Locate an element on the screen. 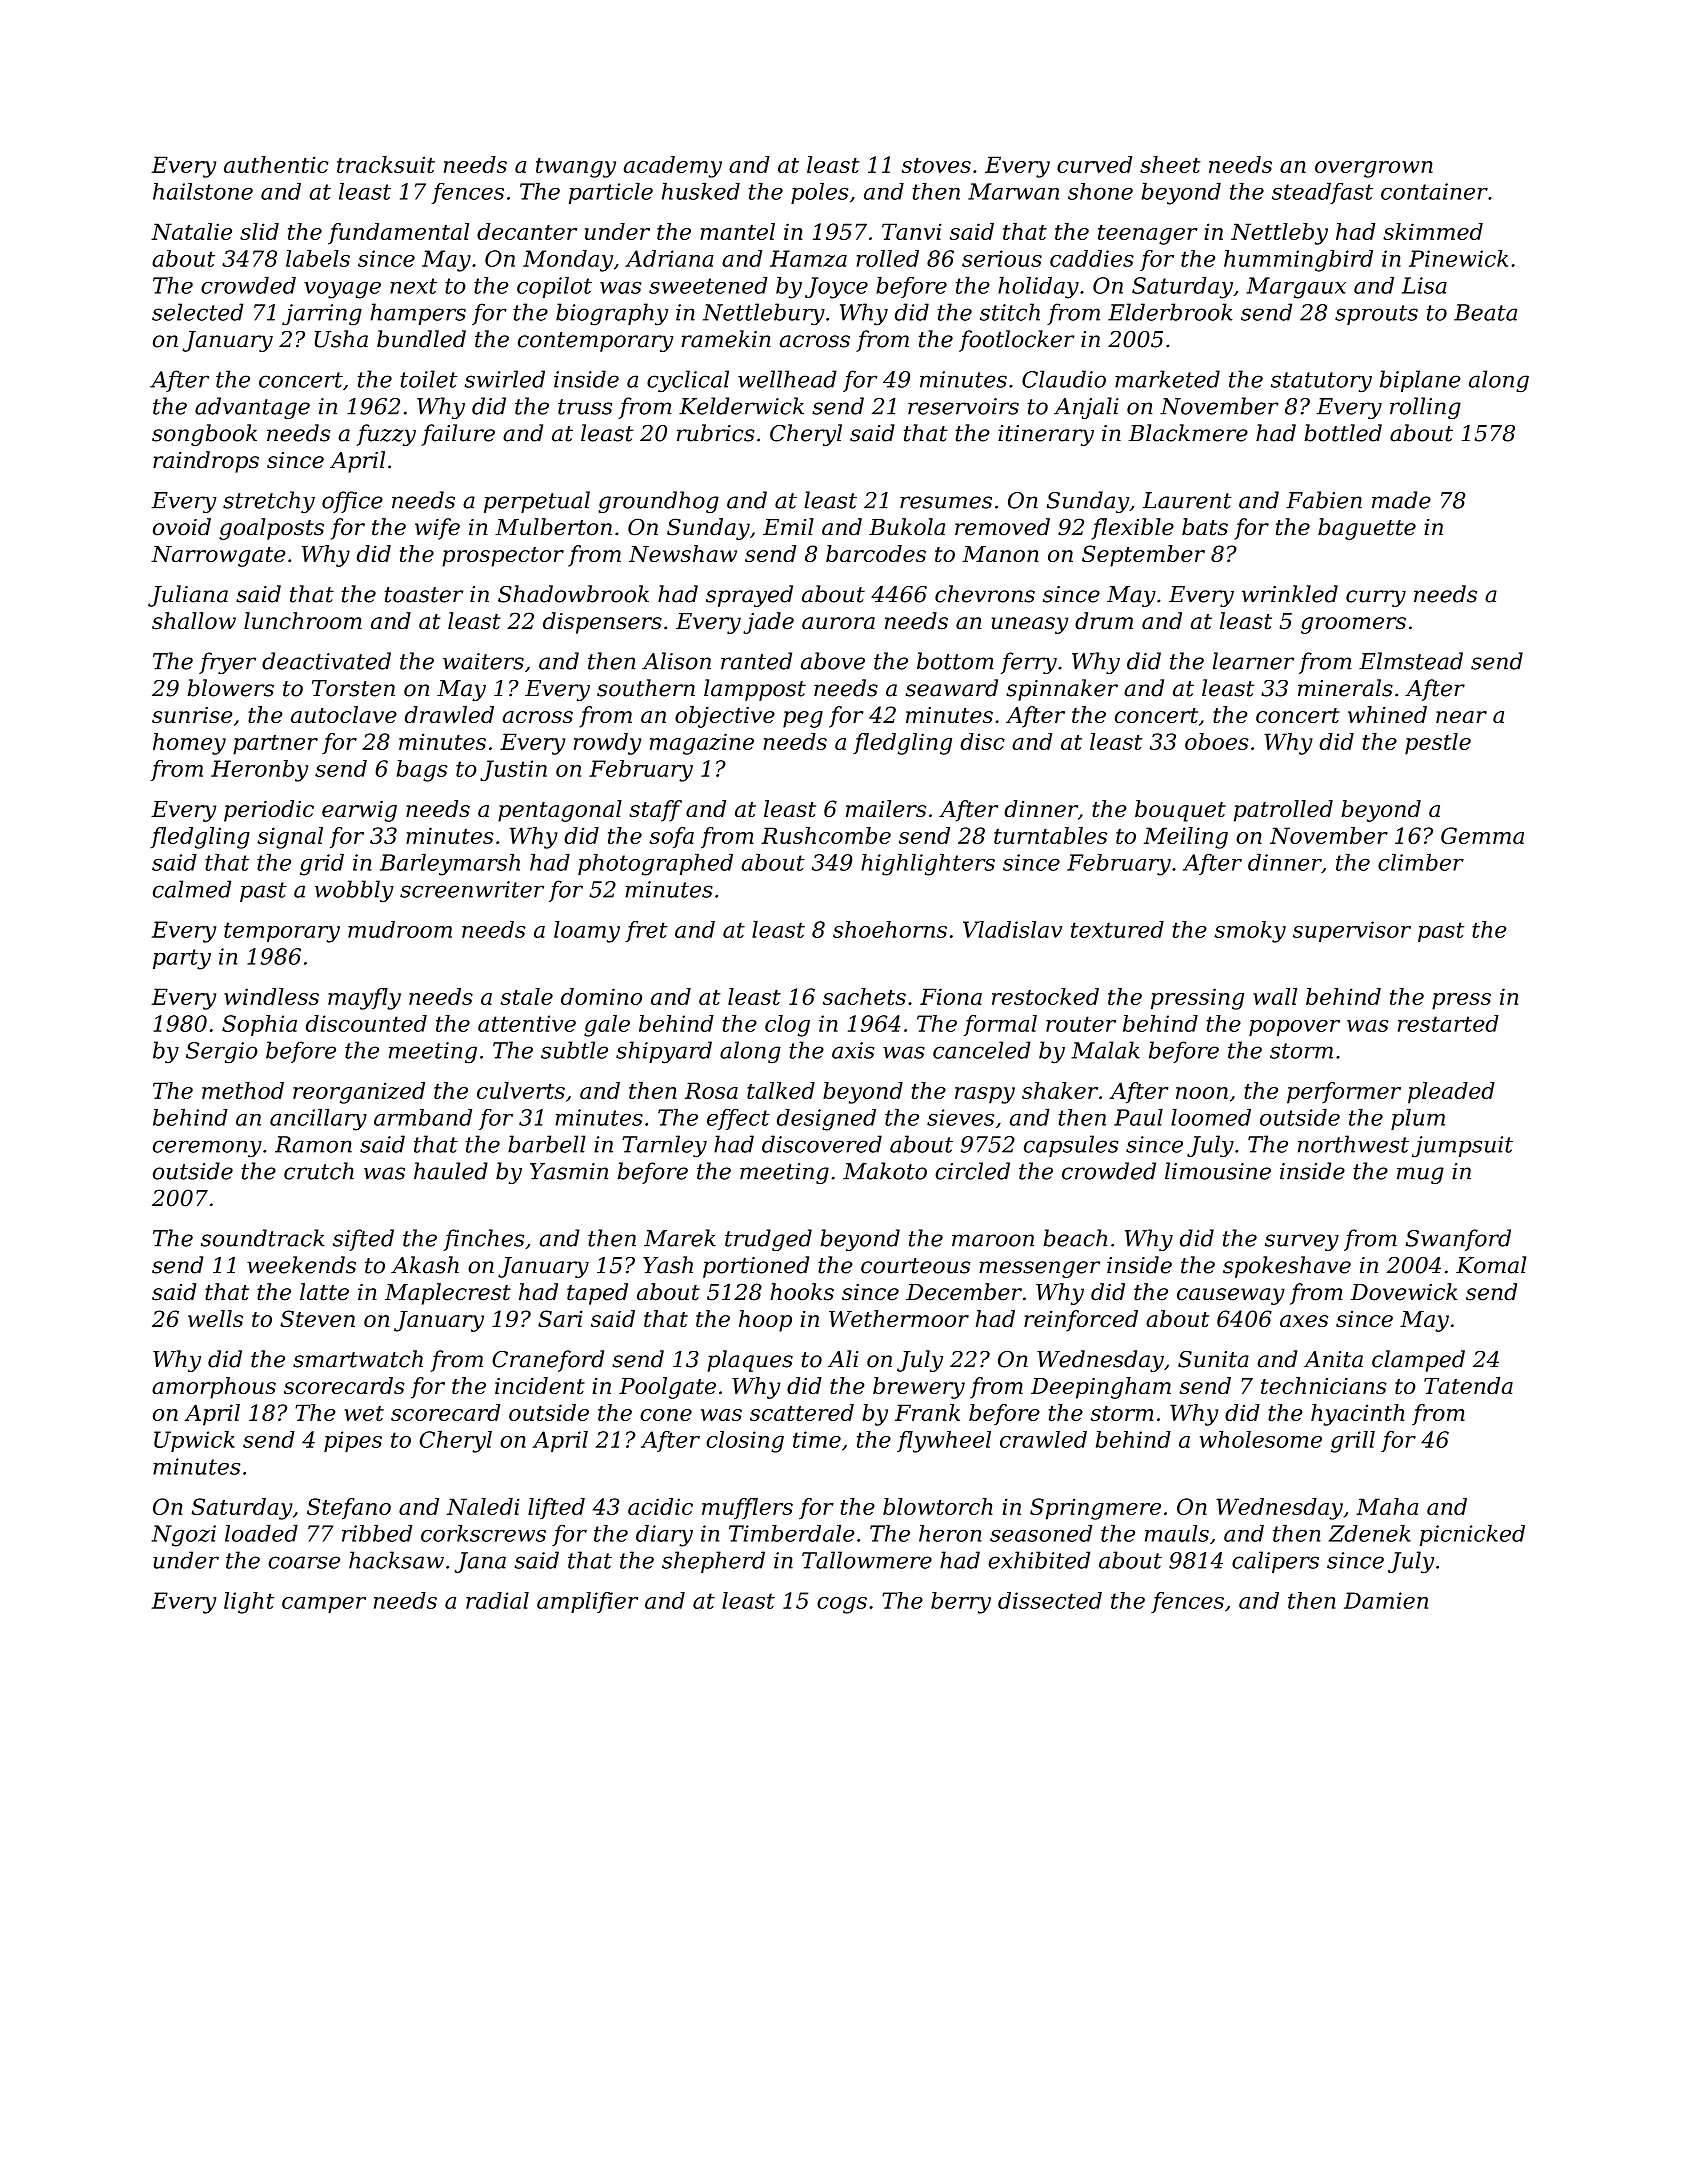 The image size is (1683, 2178). party is located at coordinates (182, 959).
